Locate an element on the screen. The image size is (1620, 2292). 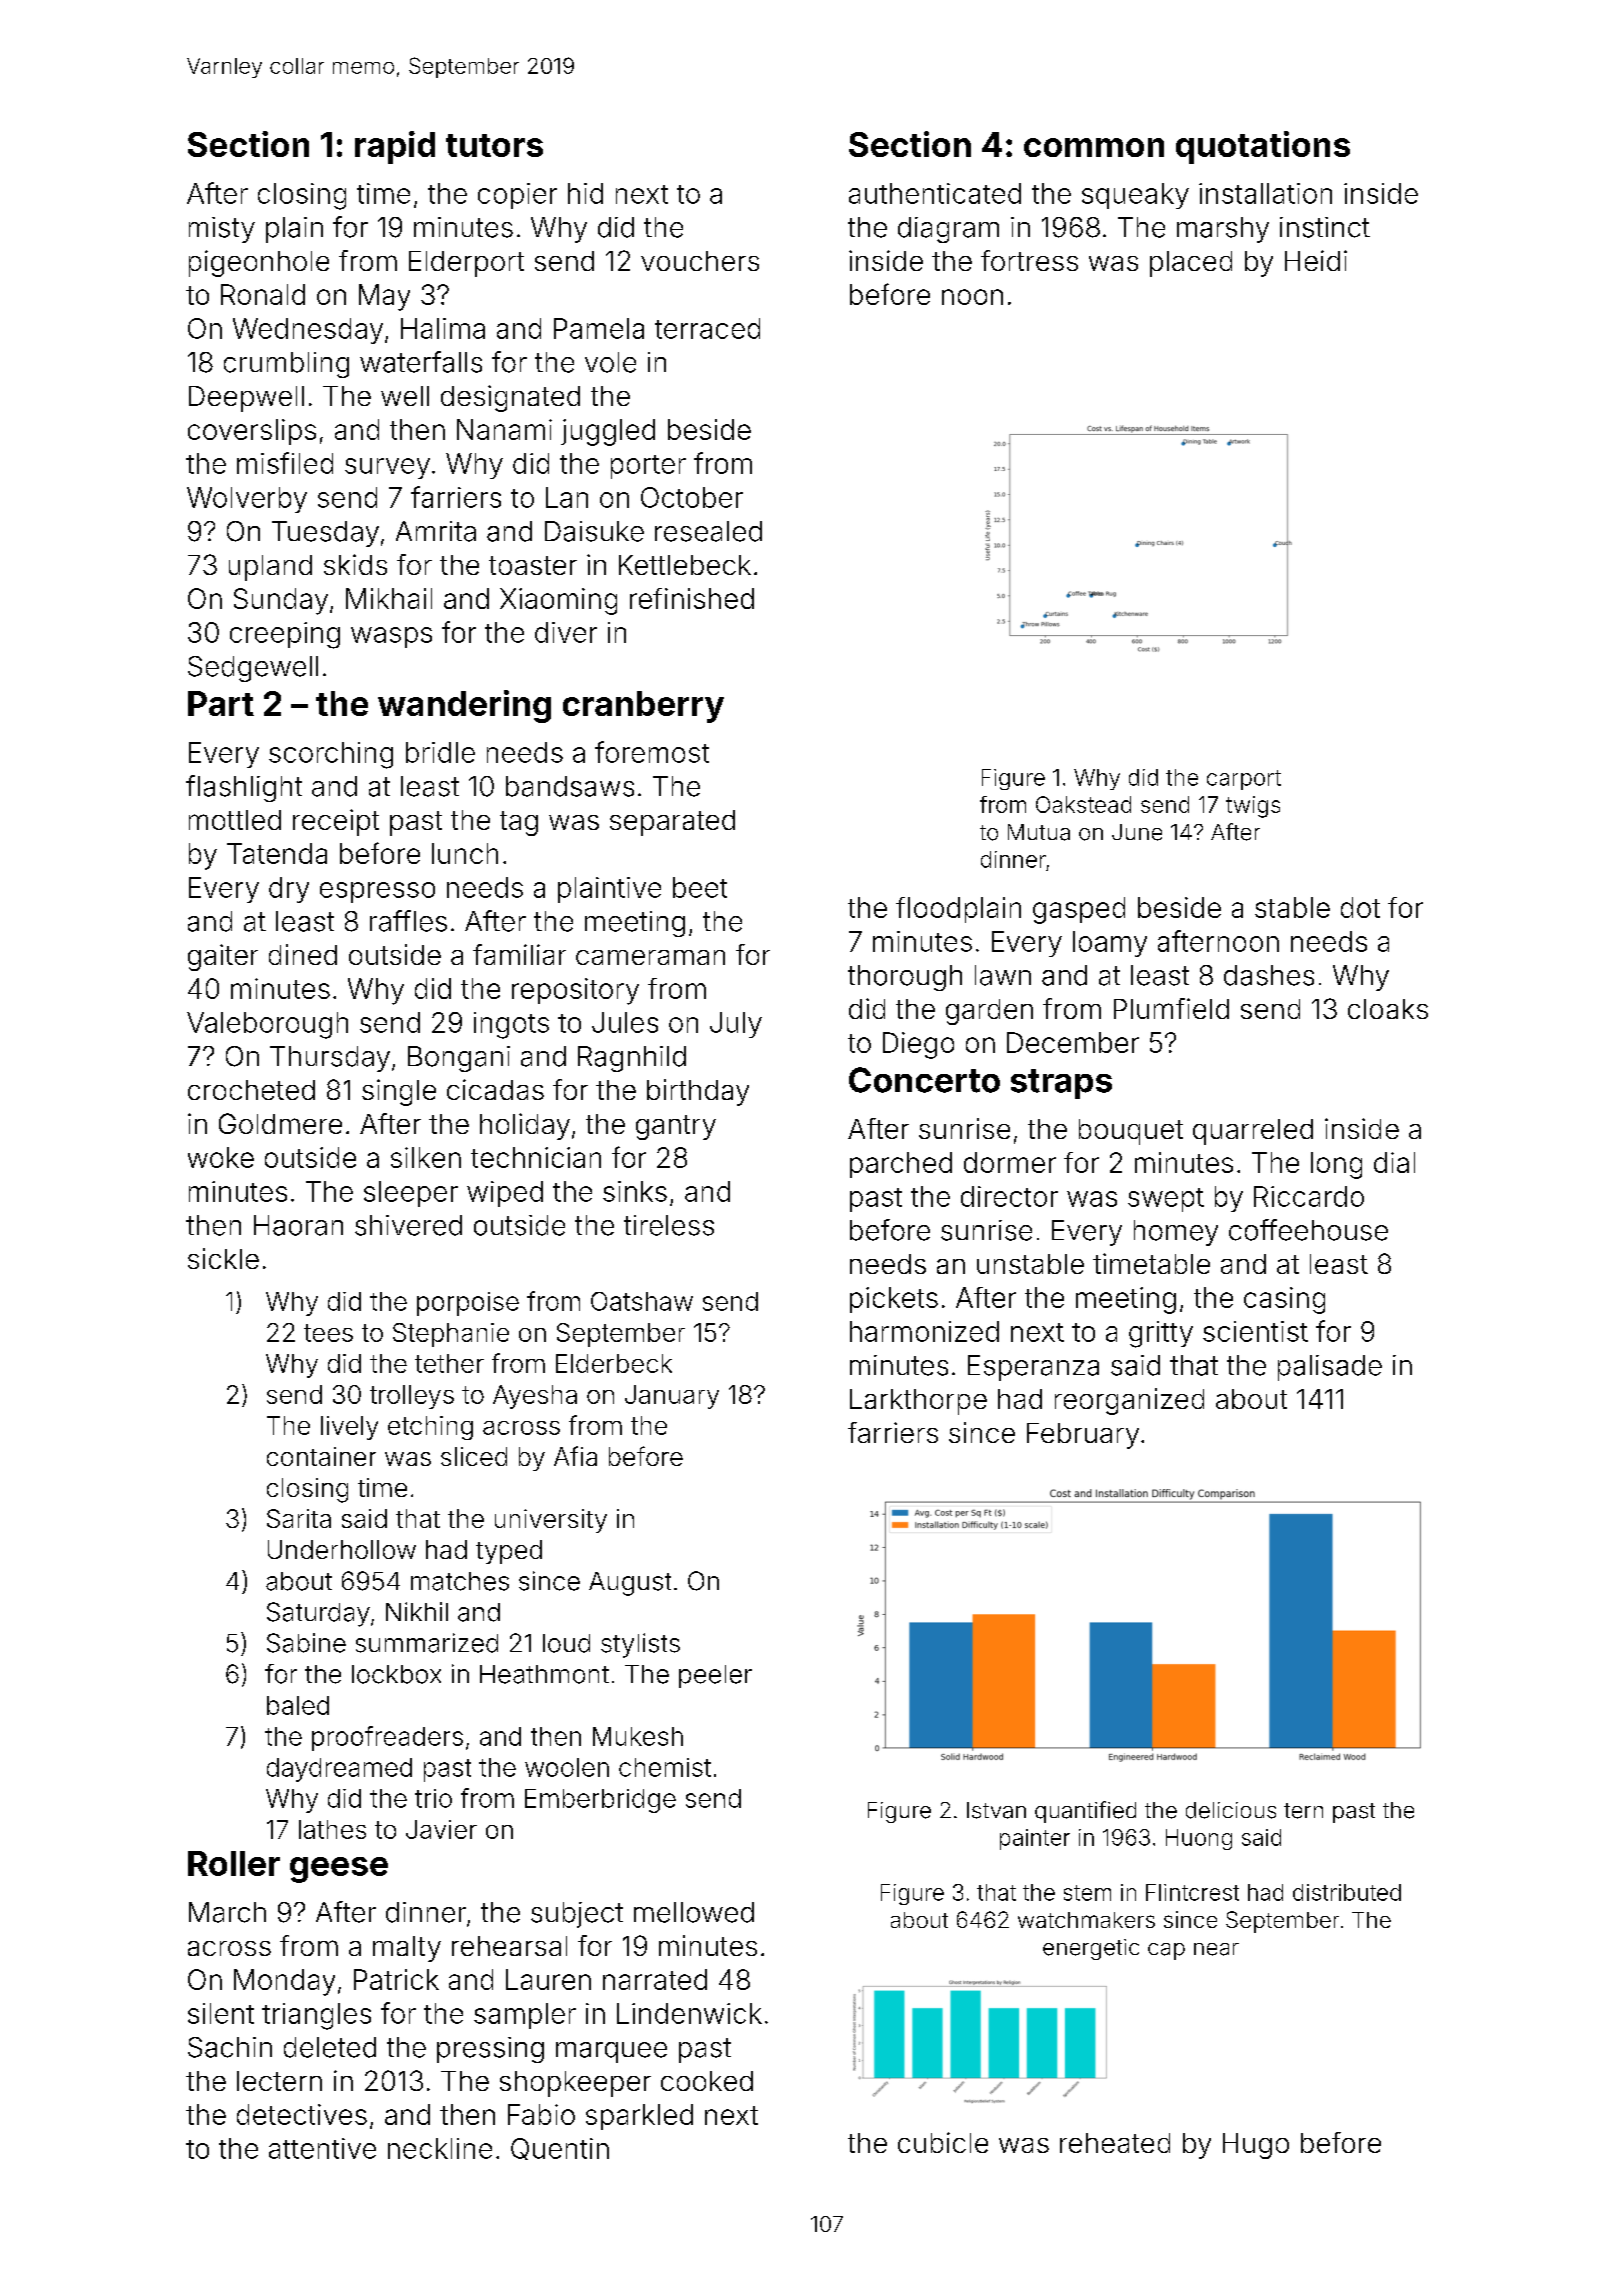
Quentin is located at coordinates (560, 2149).
